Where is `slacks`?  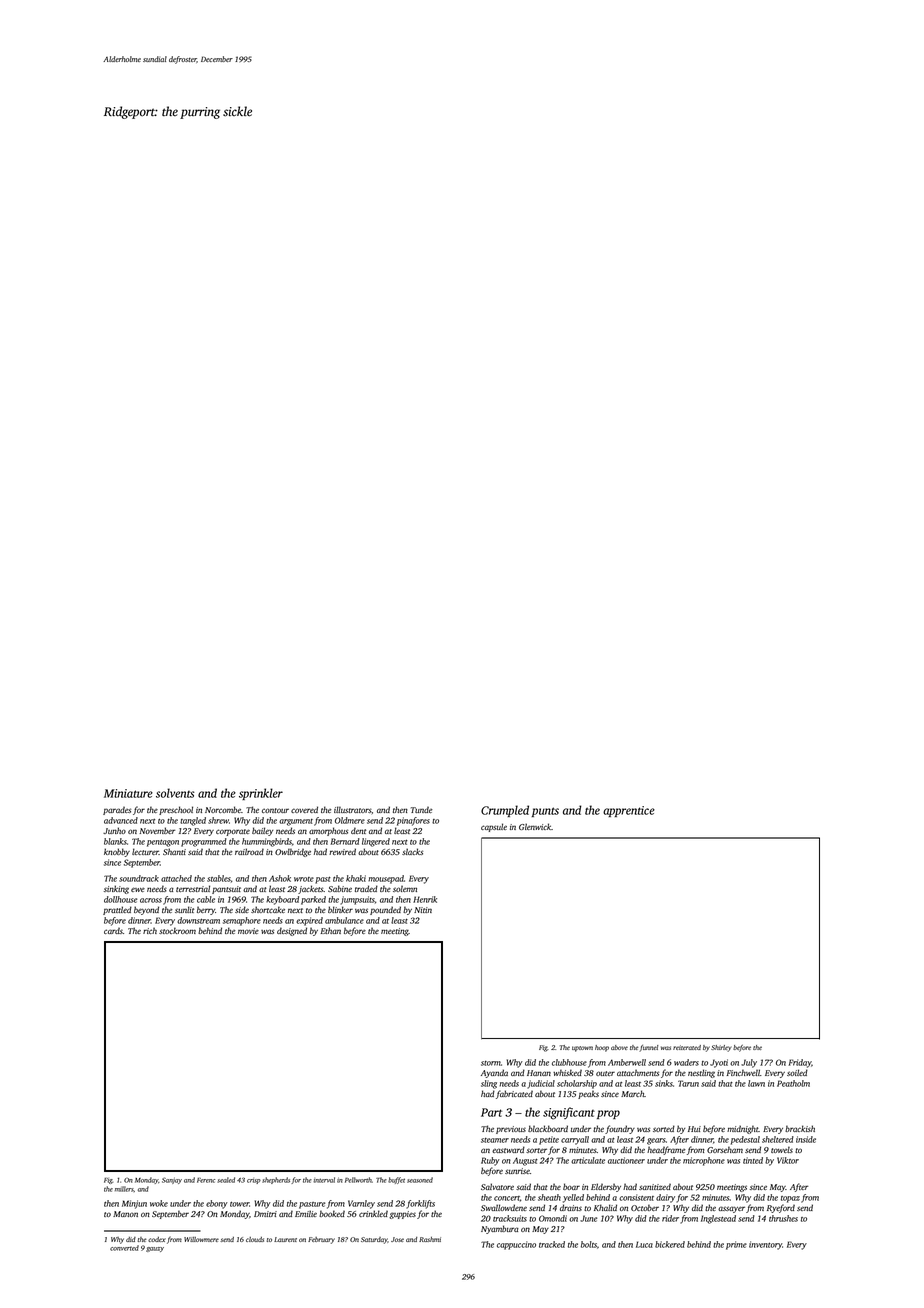
slacks is located at coordinates (412, 851).
